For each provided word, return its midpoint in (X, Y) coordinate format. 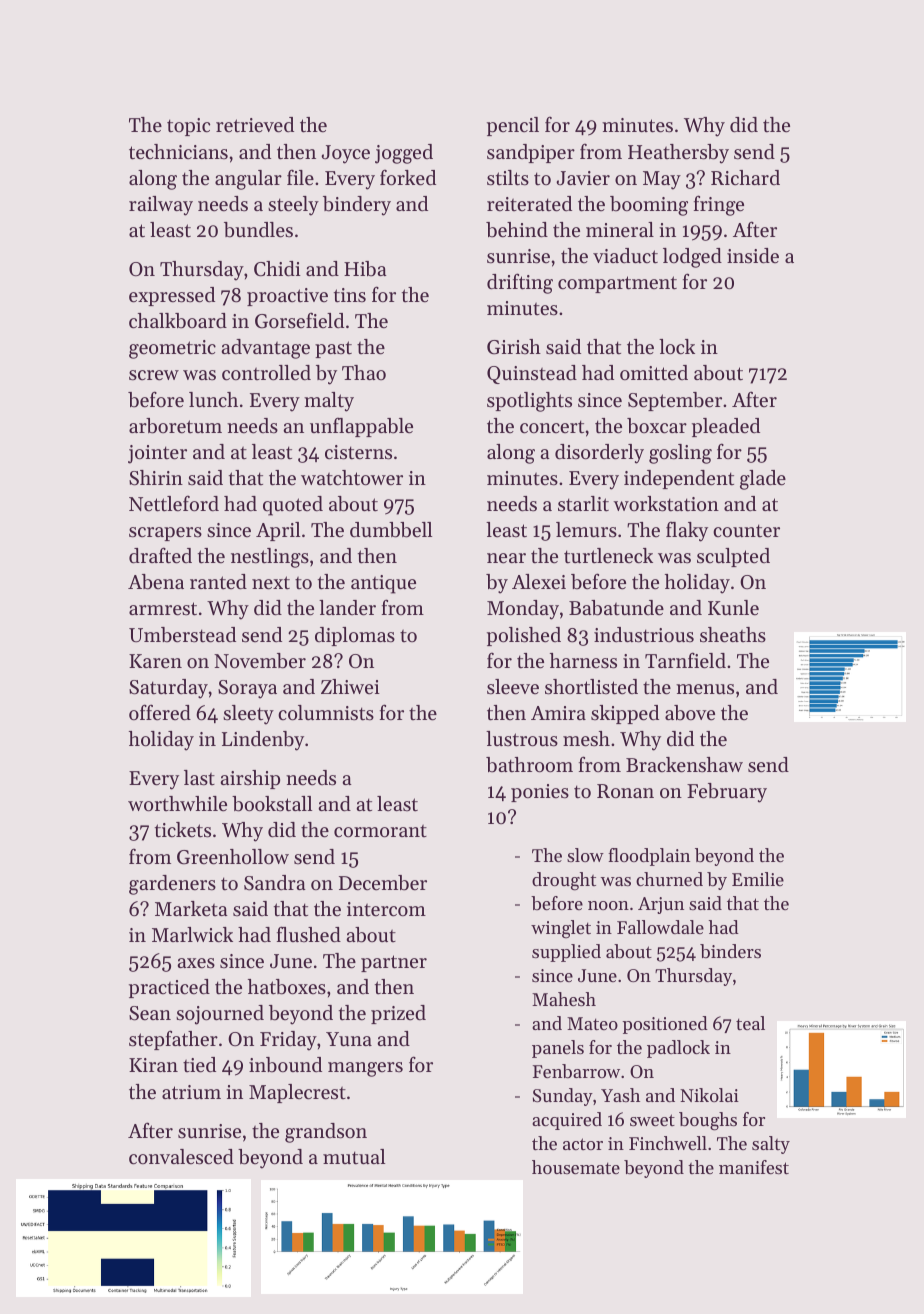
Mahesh (564, 999)
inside (753, 256)
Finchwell (668, 1143)
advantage (265, 349)
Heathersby (678, 154)
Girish (514, 347)
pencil (513, 126)
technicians (178, 152)
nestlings (270, 558)
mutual (354, 1157)
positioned (665, 1025)
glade (763, 480)
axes (196, 963)
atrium (191, 1092)
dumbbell (391, 530)
